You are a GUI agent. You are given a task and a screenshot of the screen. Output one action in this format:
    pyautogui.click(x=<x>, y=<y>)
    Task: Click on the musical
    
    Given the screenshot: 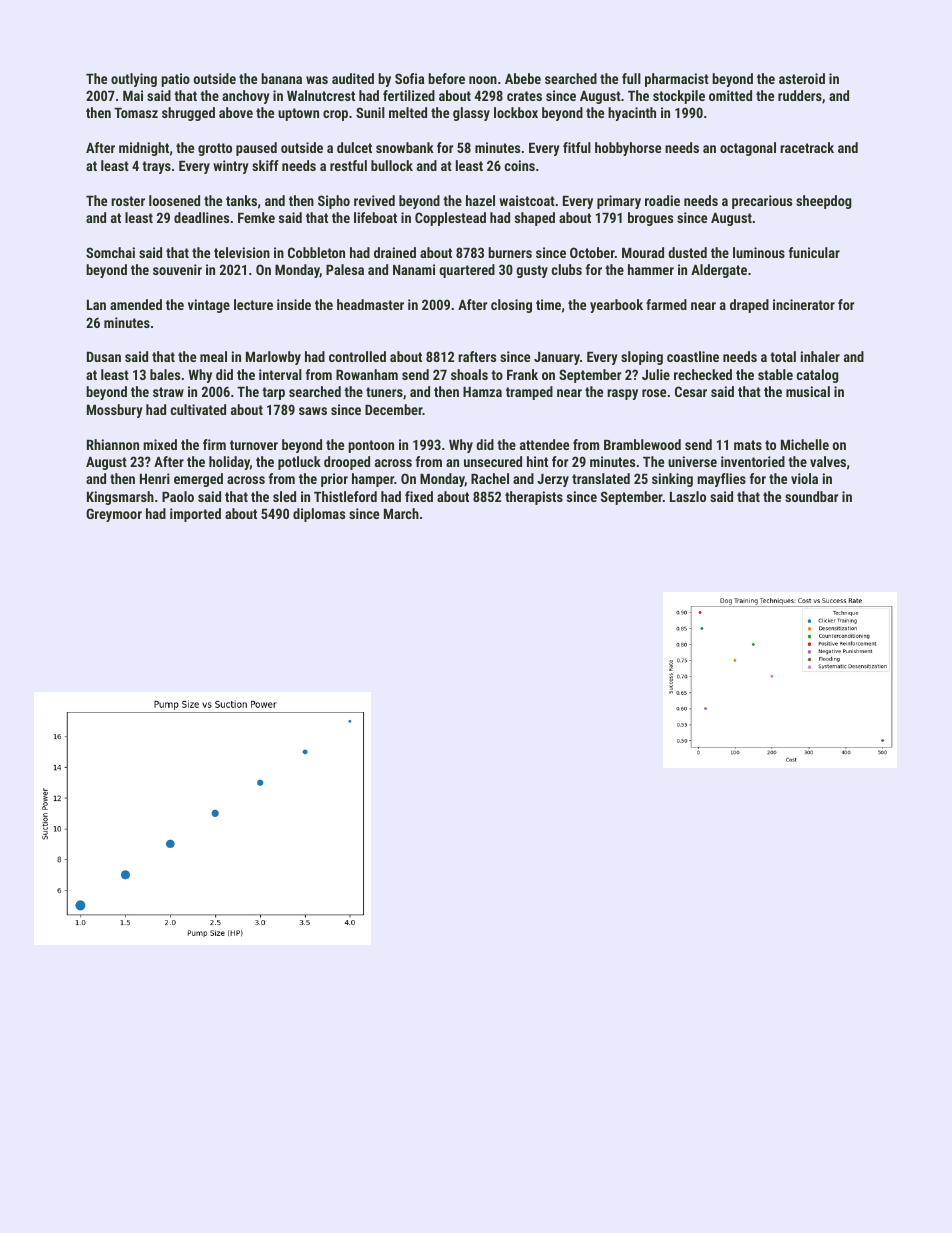 What is the action you would take?
    pyautogui.click(x=808, y=391)
